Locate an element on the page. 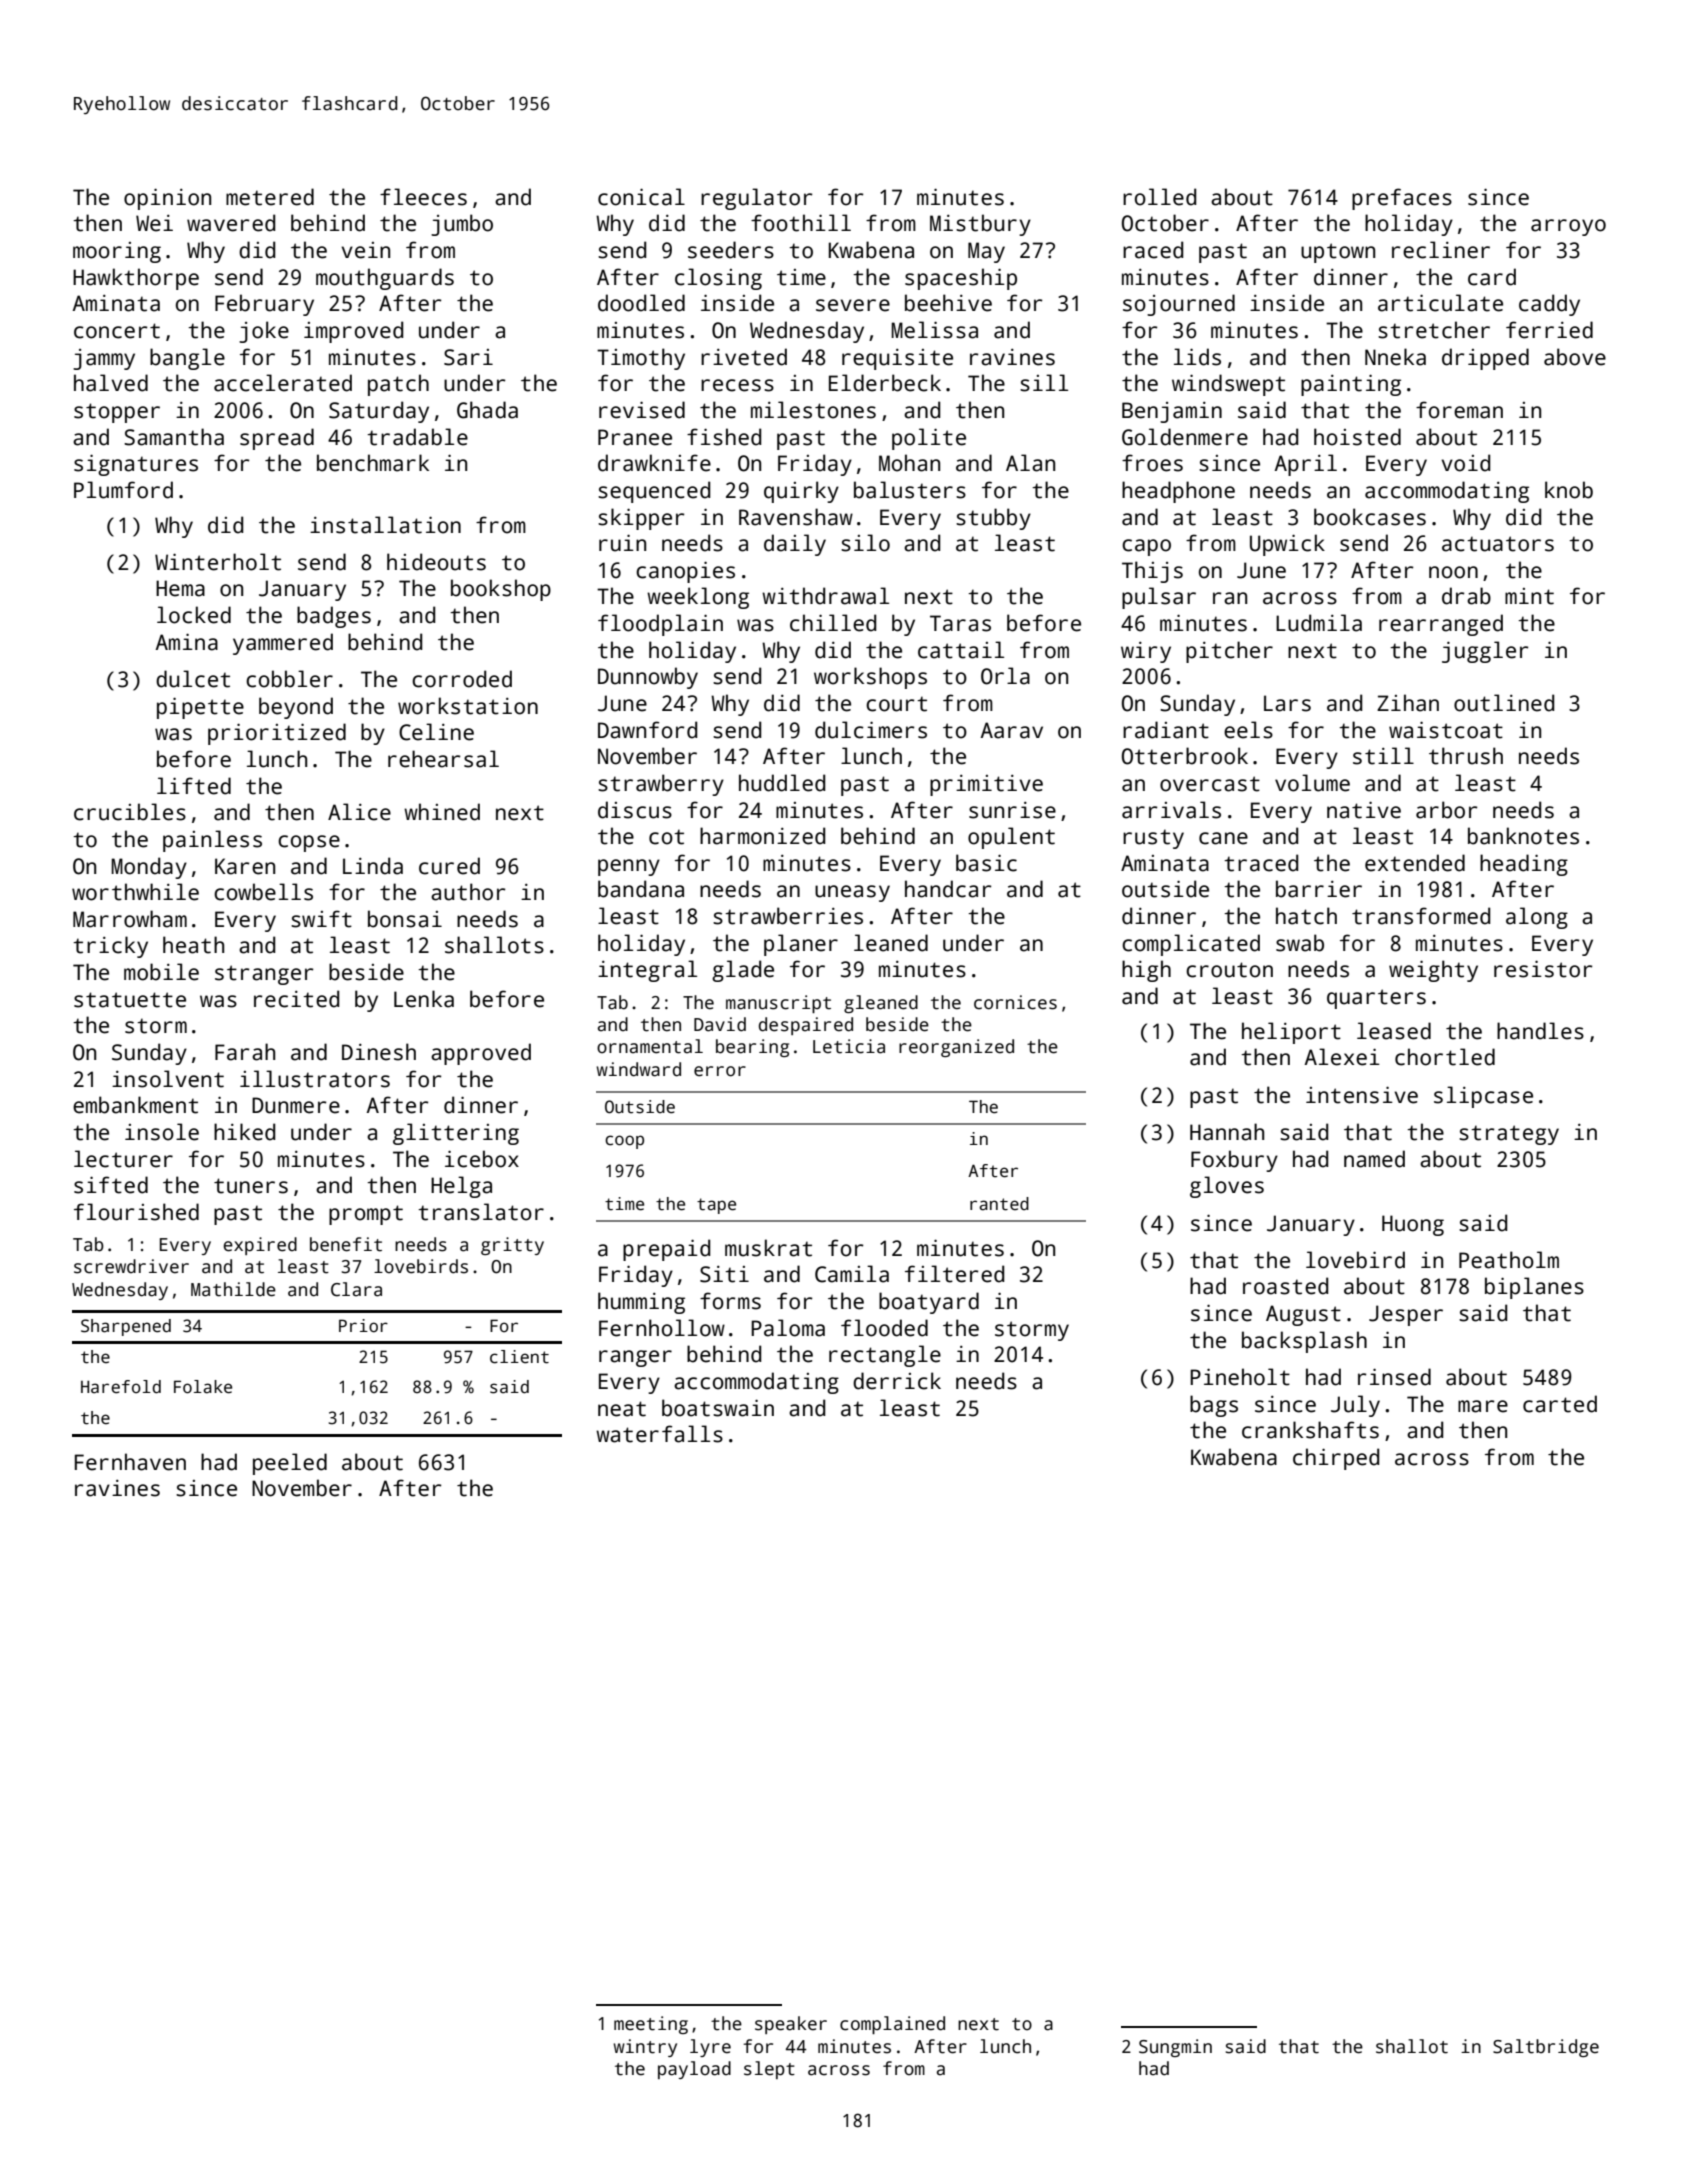 The width and height of the page is (1683, 2178). Saltbridge is located at coordinates (1546, 2048).
